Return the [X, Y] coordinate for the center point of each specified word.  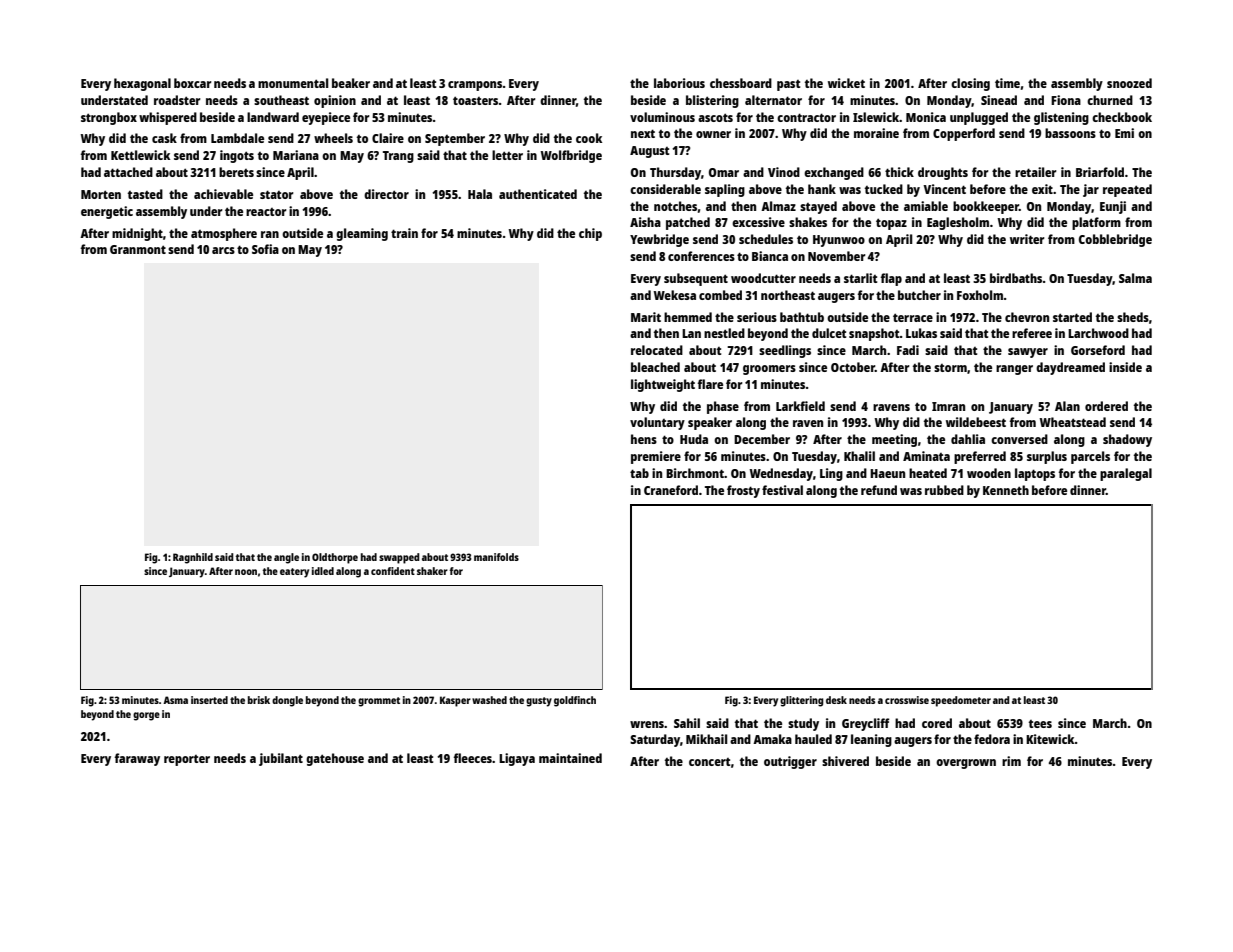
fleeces [473, 758]
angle [286, 558]
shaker [432, 571]
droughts [943, 173]
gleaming [362, 234]
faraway [137, 759]
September [455, 139]
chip [590, 234]
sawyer [1028, 353]
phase [723, 407]
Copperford [964, 134]
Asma [175, 700]
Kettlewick [140, 155]
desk [836, 700]
